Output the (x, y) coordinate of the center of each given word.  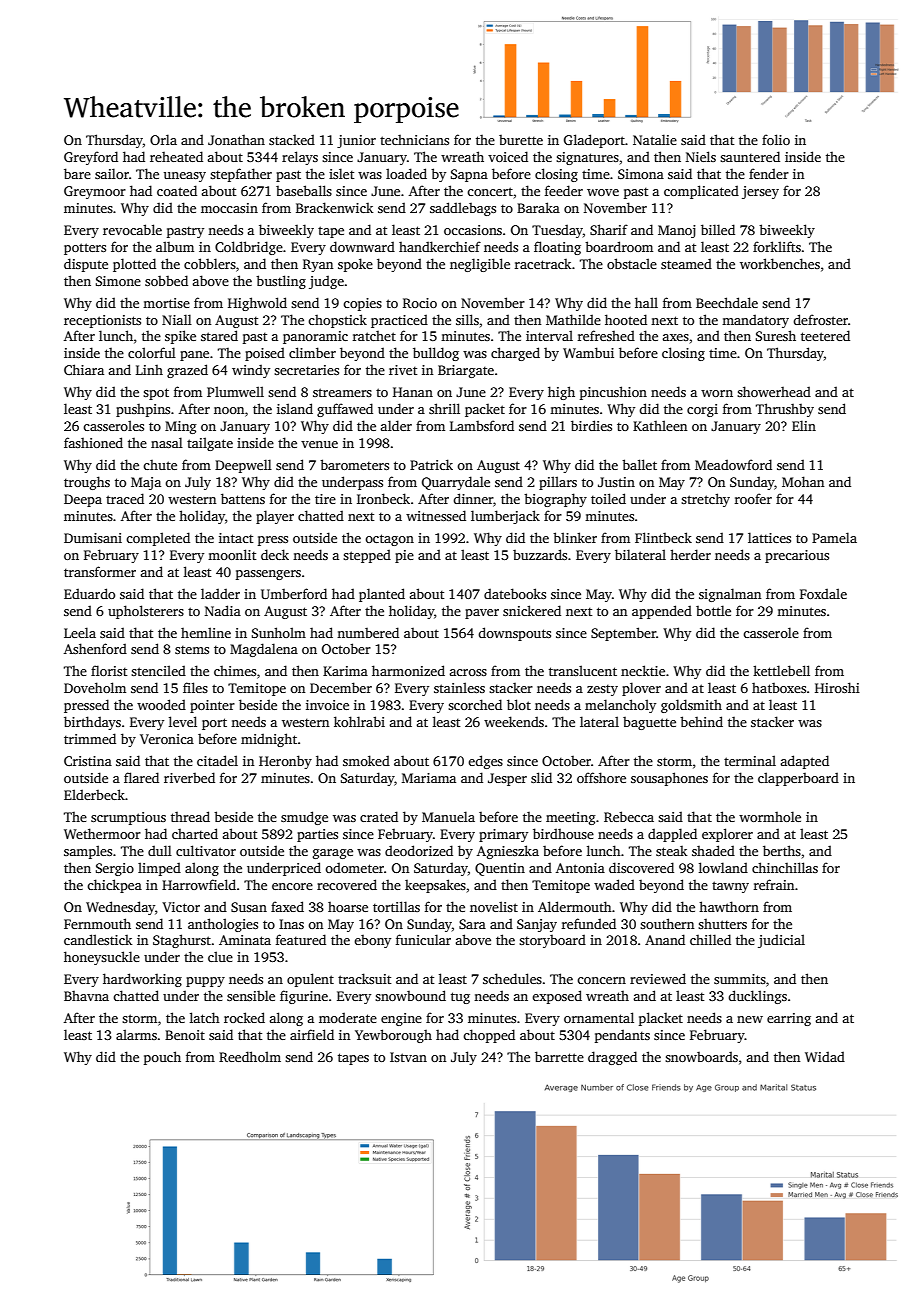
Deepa (83, 500)
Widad (825, 1056)
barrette (559, 1056)
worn (717, 393)
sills (467, 319)
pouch (162, 1058)
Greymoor (95, 192)
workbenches (780, 263)
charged (515, 354)
